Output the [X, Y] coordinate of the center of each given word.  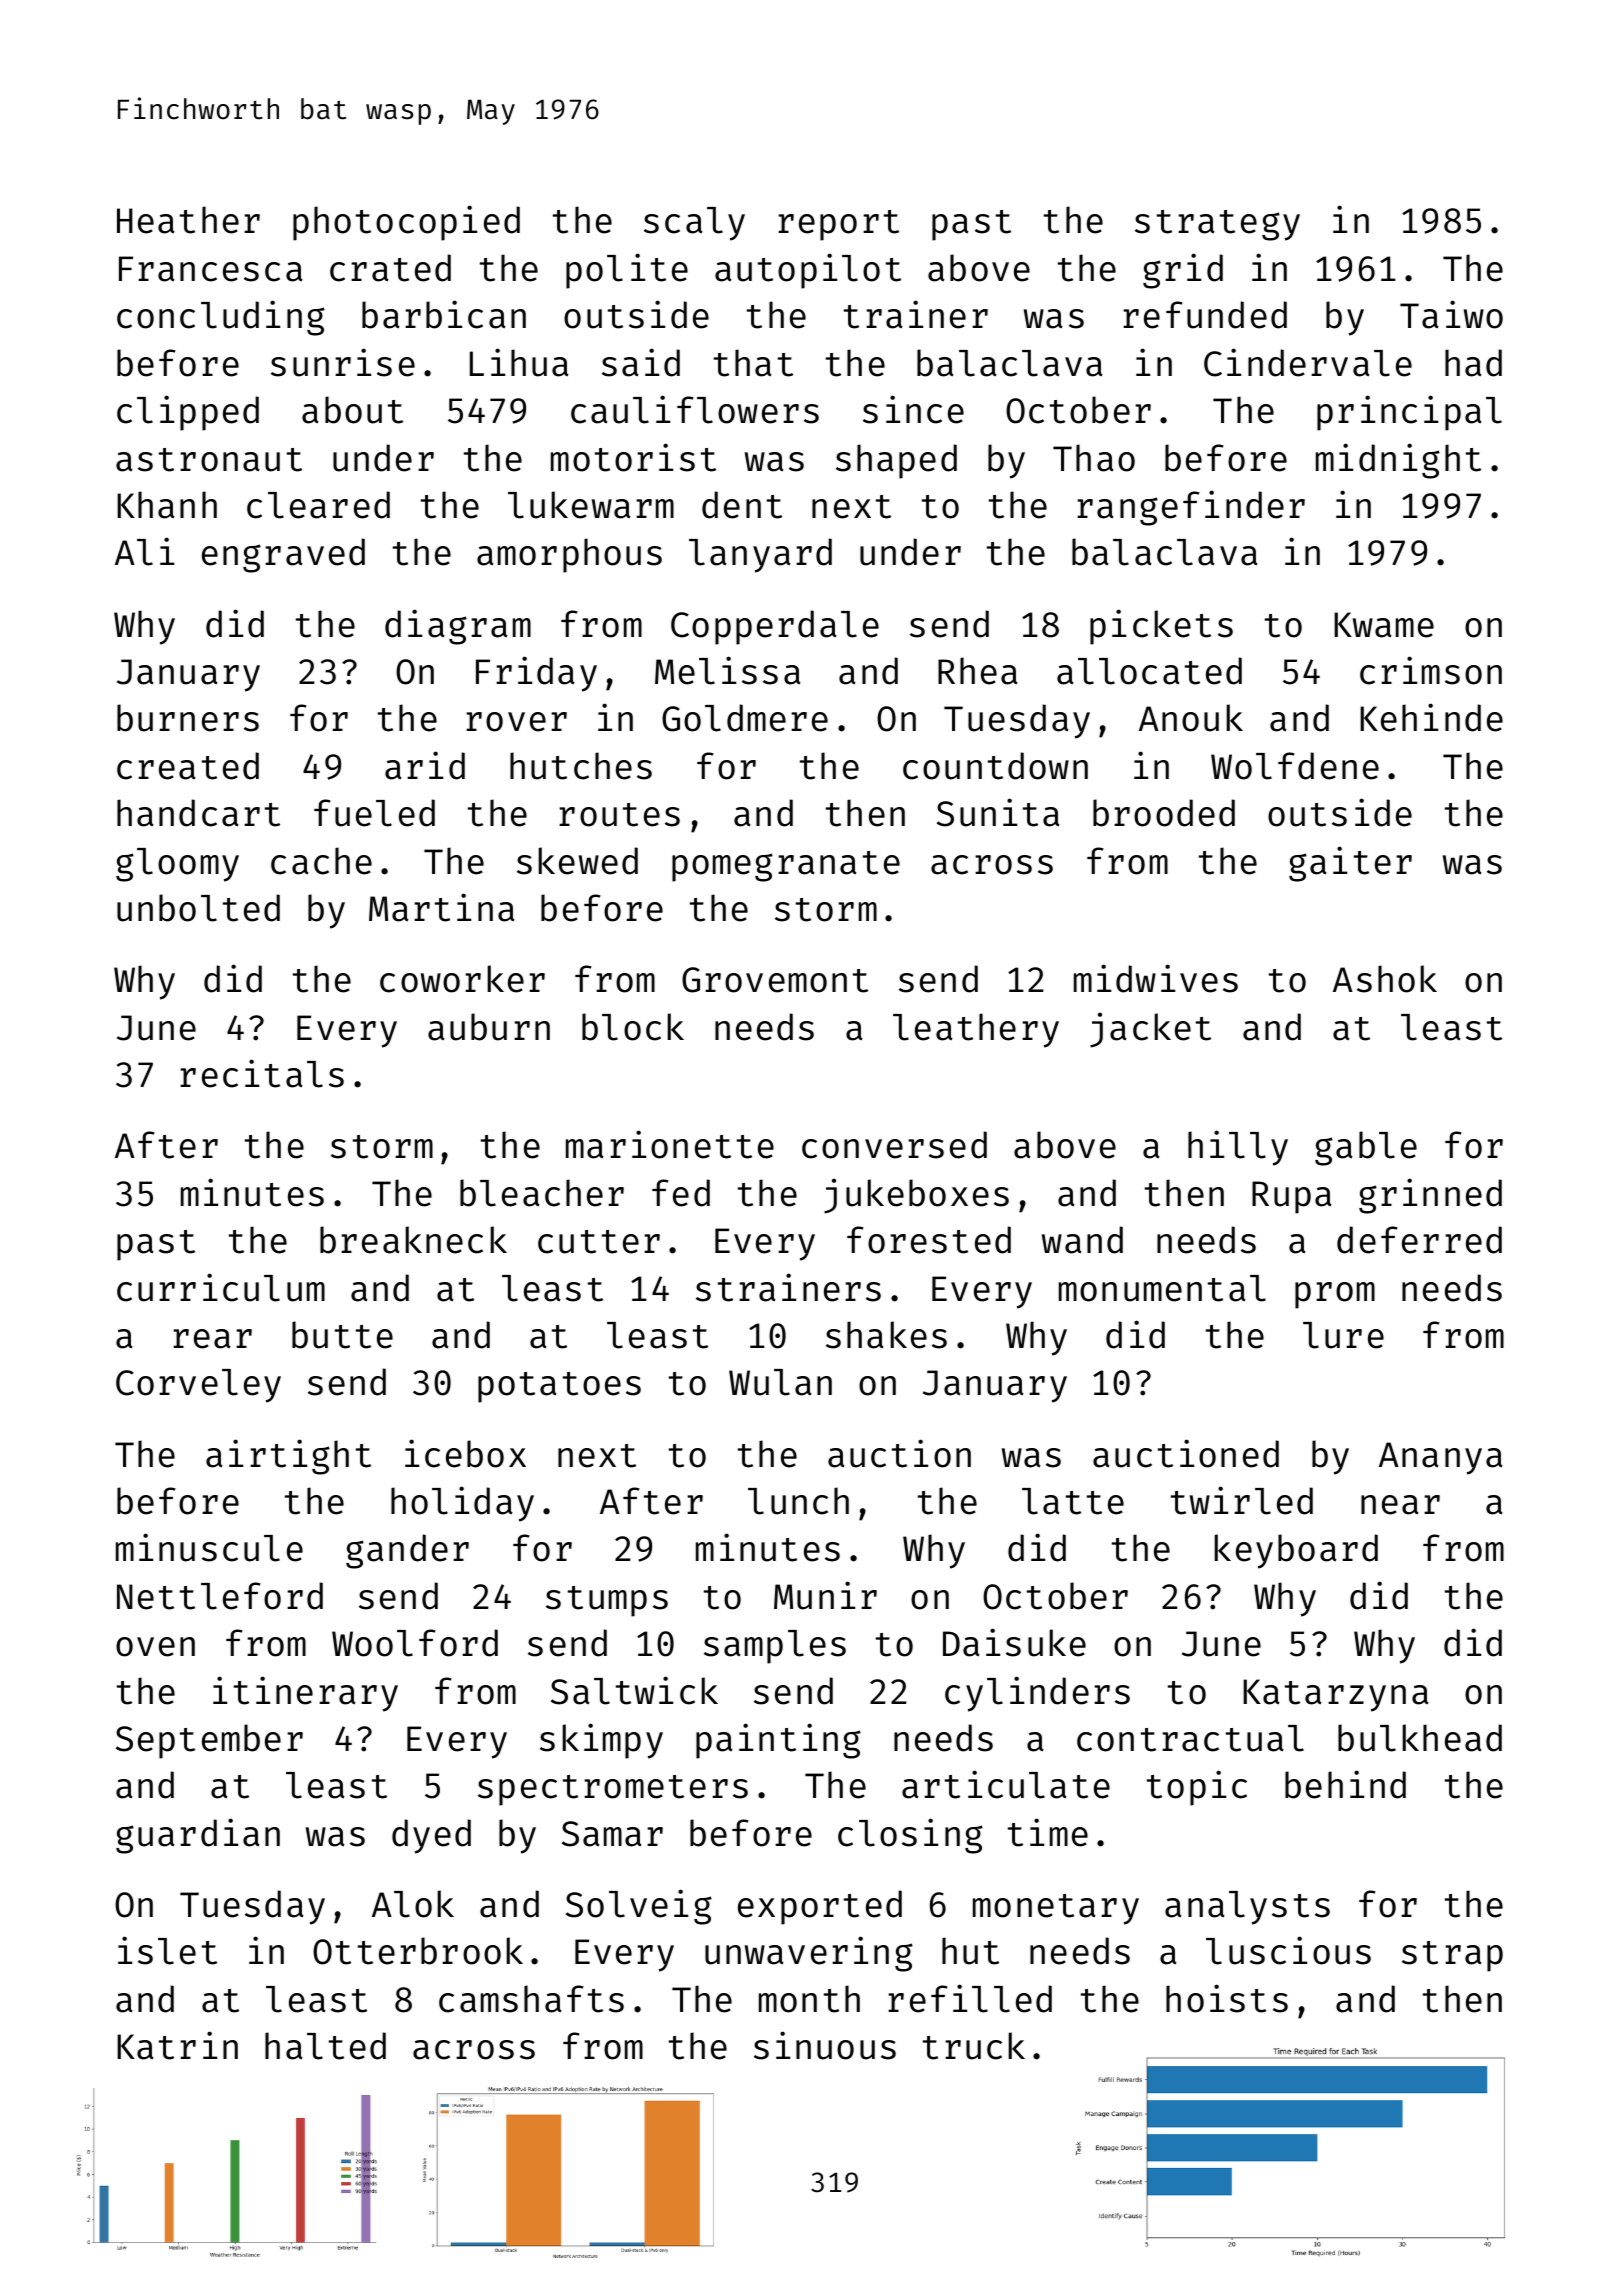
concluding [221, 318]
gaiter [1350, 864]
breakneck [413, 1240]
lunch [798, 1501]
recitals [262, 1073]
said [641, 362]
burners [188, 718]
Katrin [177, 2045]
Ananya [1441, 1458]
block [633, 1027]
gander [407, 1551]
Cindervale [1308, 362]
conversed [894, 1145]
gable [1366, 1148]
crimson [1431, 670]
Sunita [998, 812]
